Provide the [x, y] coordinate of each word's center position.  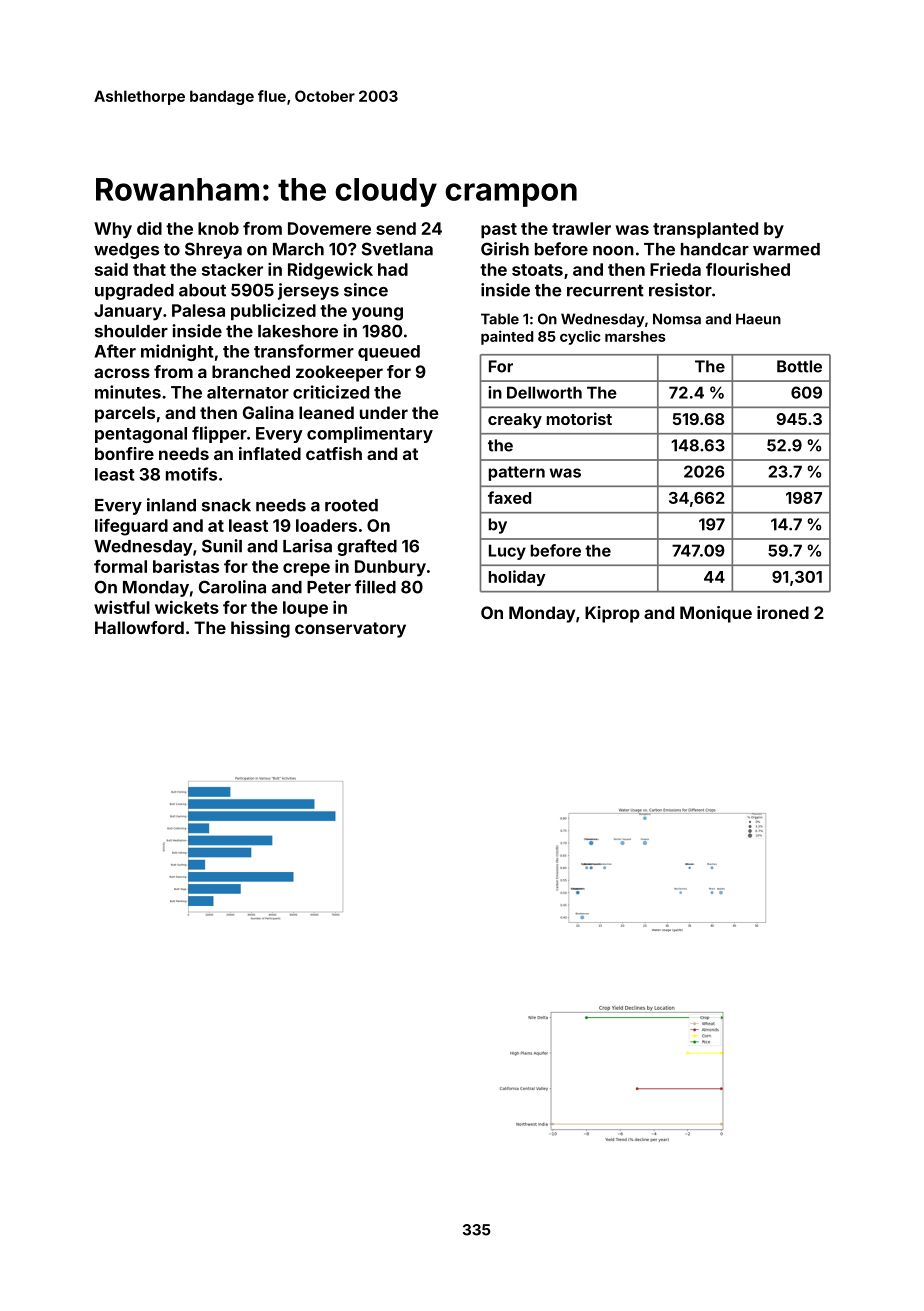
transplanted [705, 230]
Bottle [799, 366]
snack [226, 505]
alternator [248, 392]
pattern [517, 473]
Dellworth [544, 392]
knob [218, 228]
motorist [579, 418]
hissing [260, 629]
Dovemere [329, 228]
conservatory [350, 630]
